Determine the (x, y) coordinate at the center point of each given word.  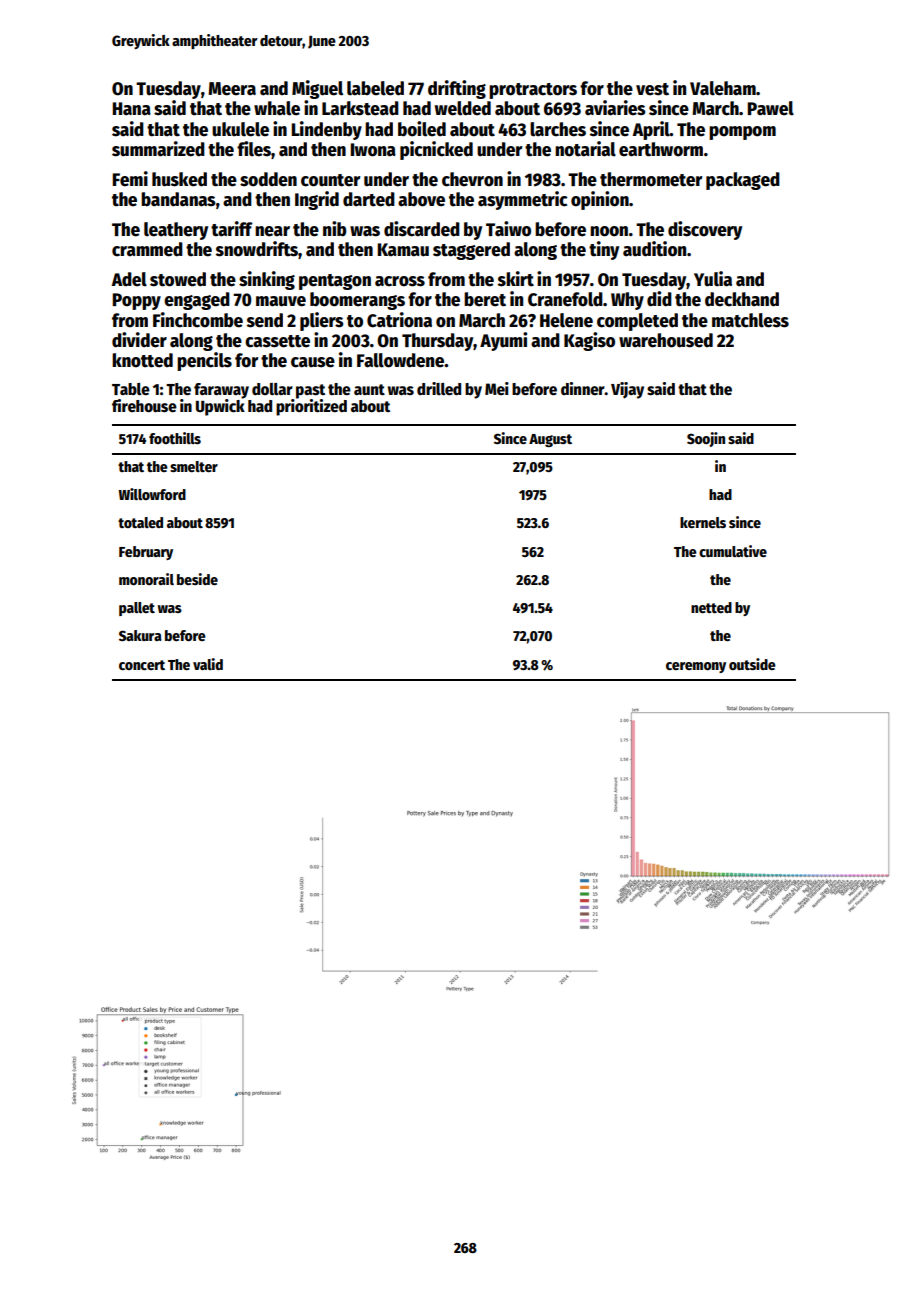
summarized (158, 149)
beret (485, 299)
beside (197, 579)
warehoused (666, 340)
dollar (272, 389)
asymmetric (523, 200)
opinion (600, 200)
